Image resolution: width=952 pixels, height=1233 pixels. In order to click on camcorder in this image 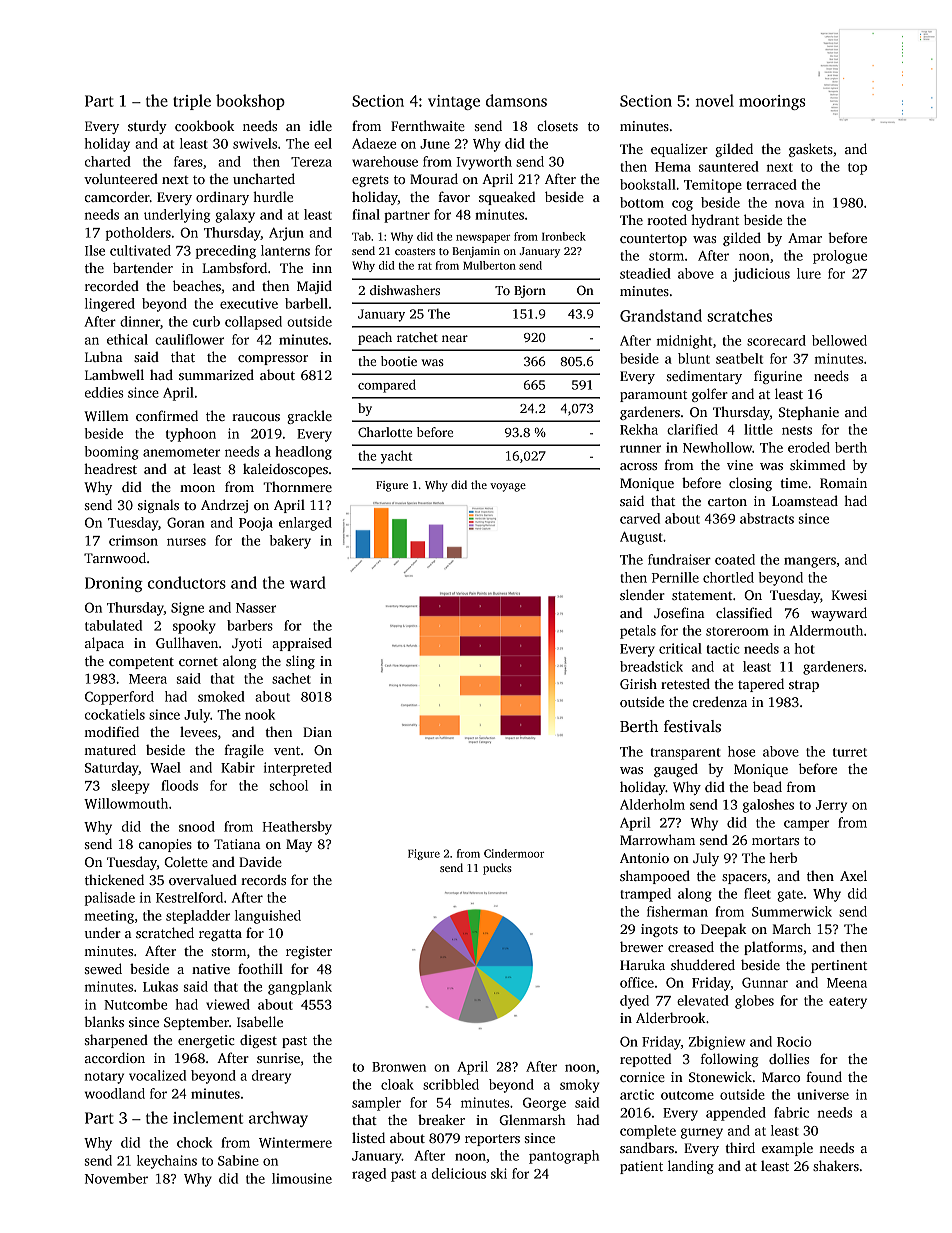, I will do `click(117, 196)`.
